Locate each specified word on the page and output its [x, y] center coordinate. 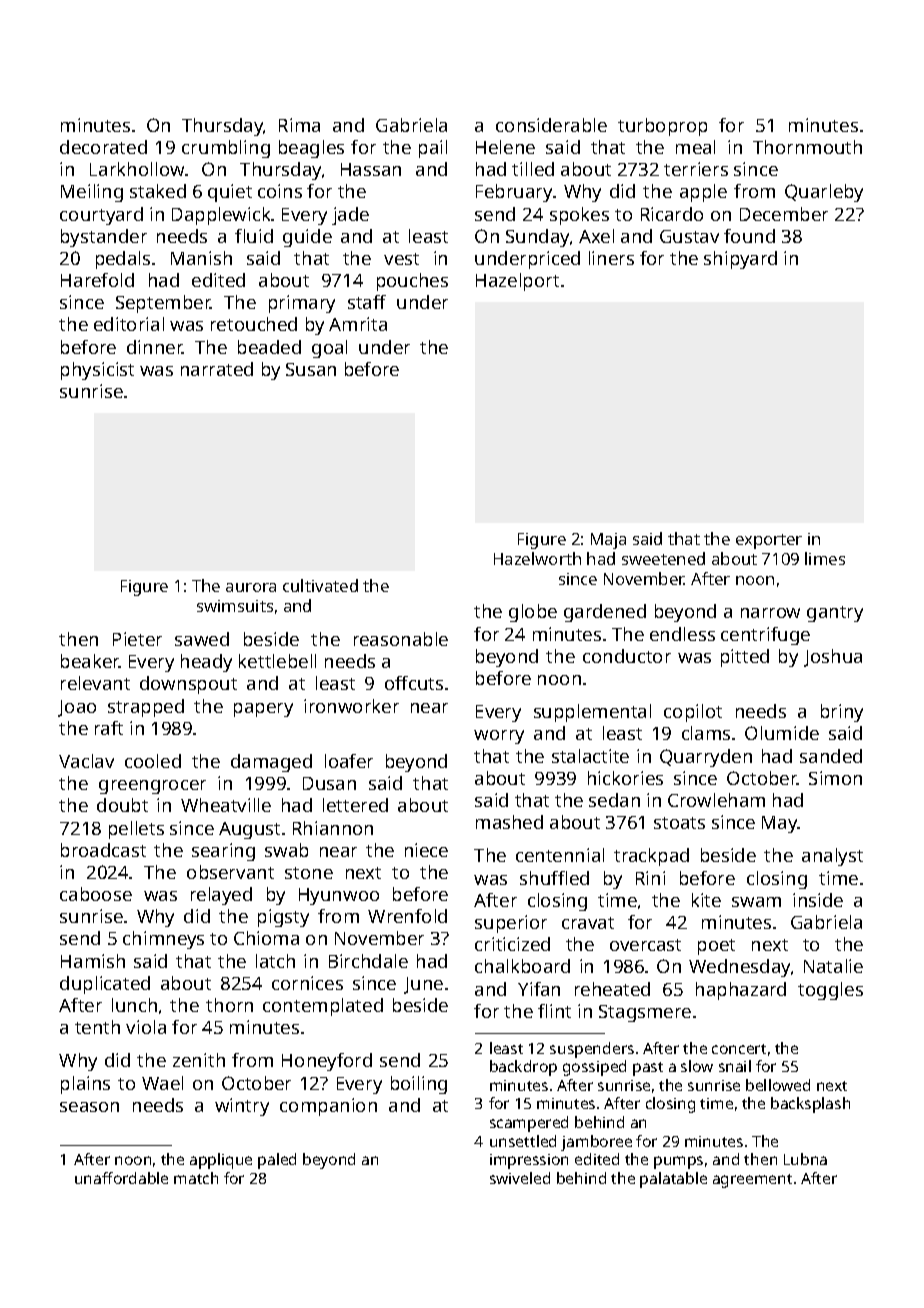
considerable [551, 125]
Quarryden [706, 758]
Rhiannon [333, 828]
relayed [221, 896]
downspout [188, 685]
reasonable [401, 639]
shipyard [740, 260]
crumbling [226, 149]
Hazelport [517, 282]
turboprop [662, 127]
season [89, 1107]
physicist [97, 371]
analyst [832, 857]
